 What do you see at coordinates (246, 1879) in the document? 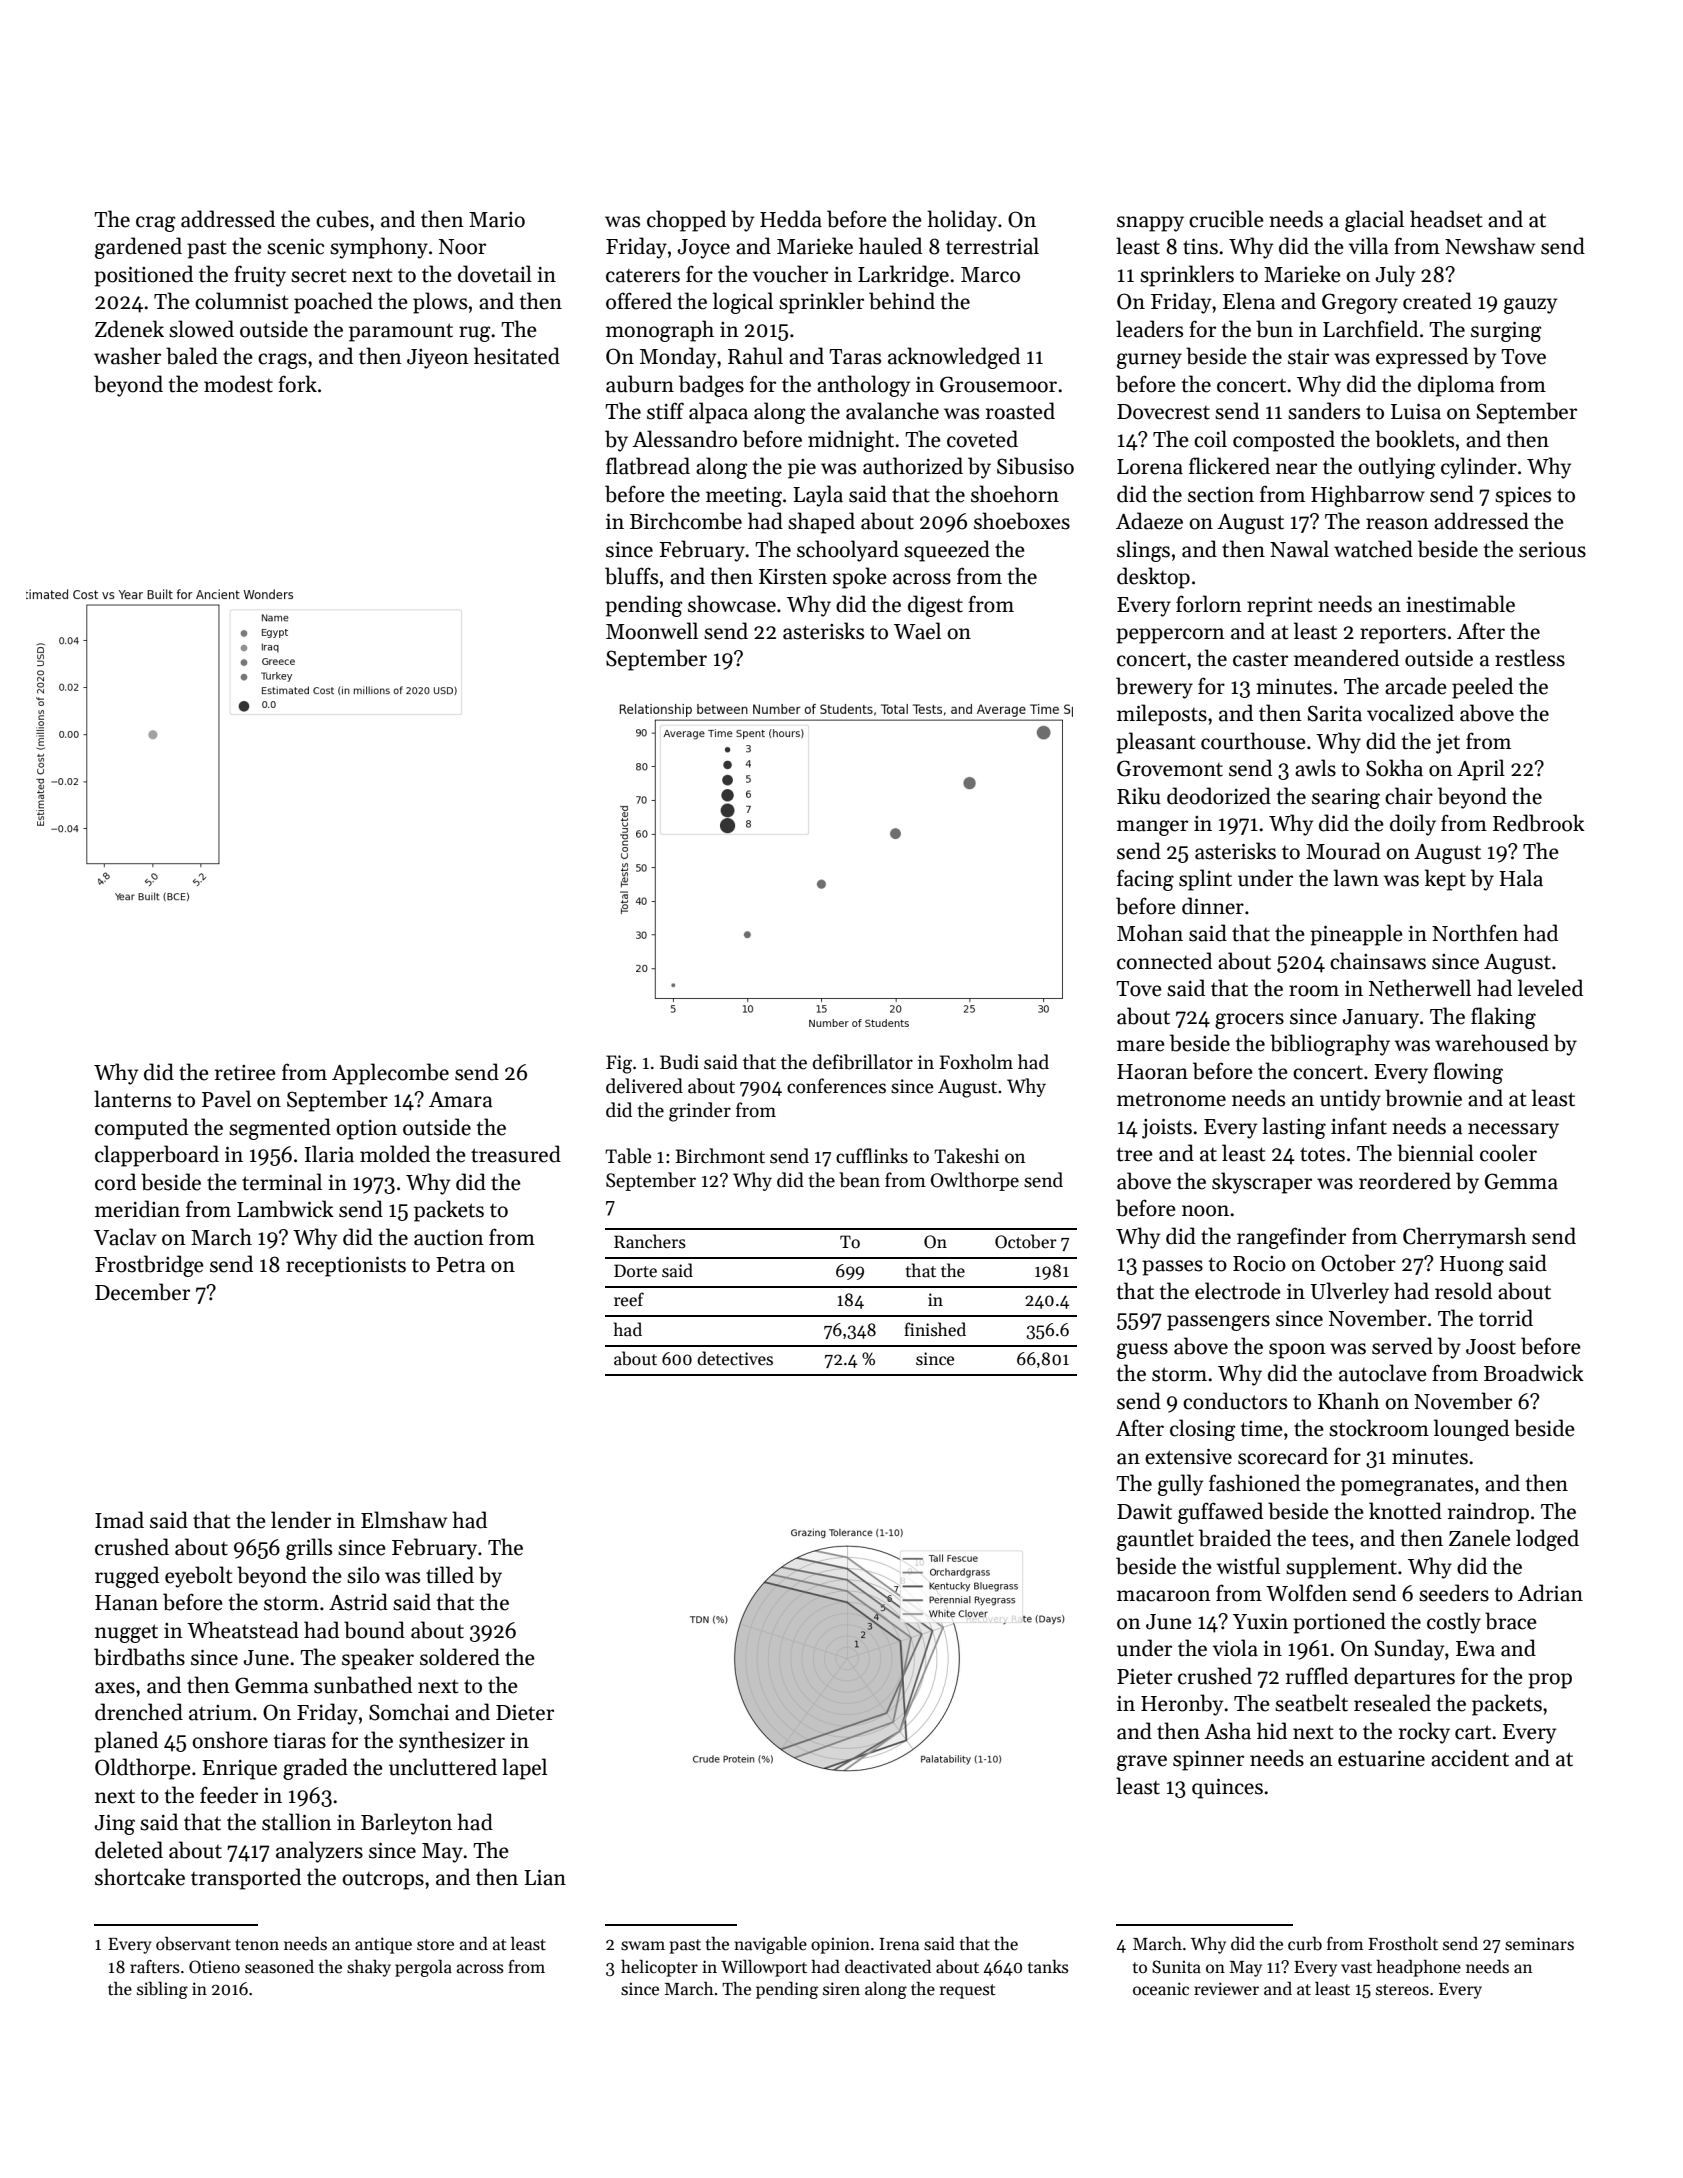
I see `transported` at bounding box center [246, 1879].
